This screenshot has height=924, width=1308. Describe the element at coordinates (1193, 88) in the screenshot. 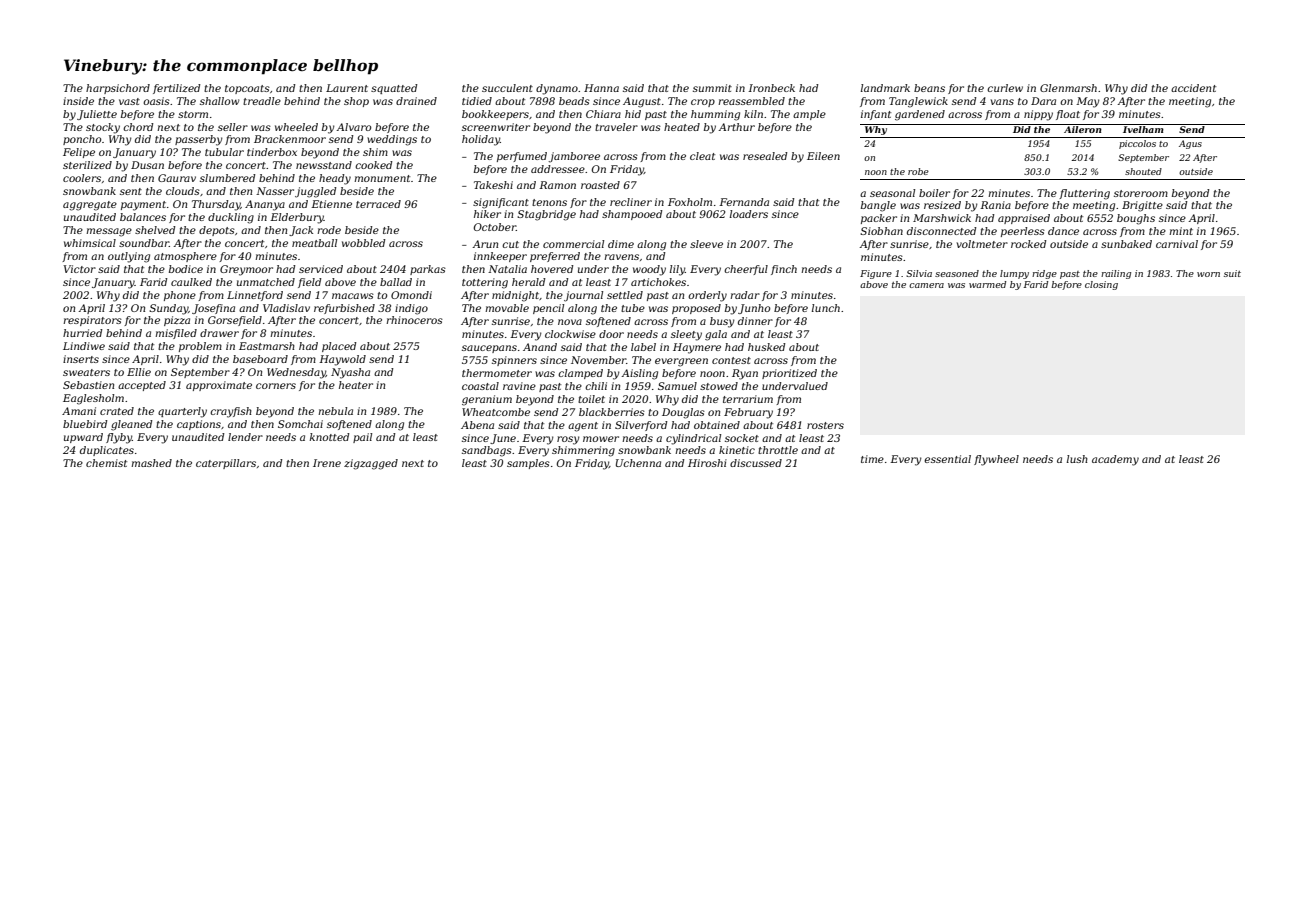

I see `accident` at that location.
